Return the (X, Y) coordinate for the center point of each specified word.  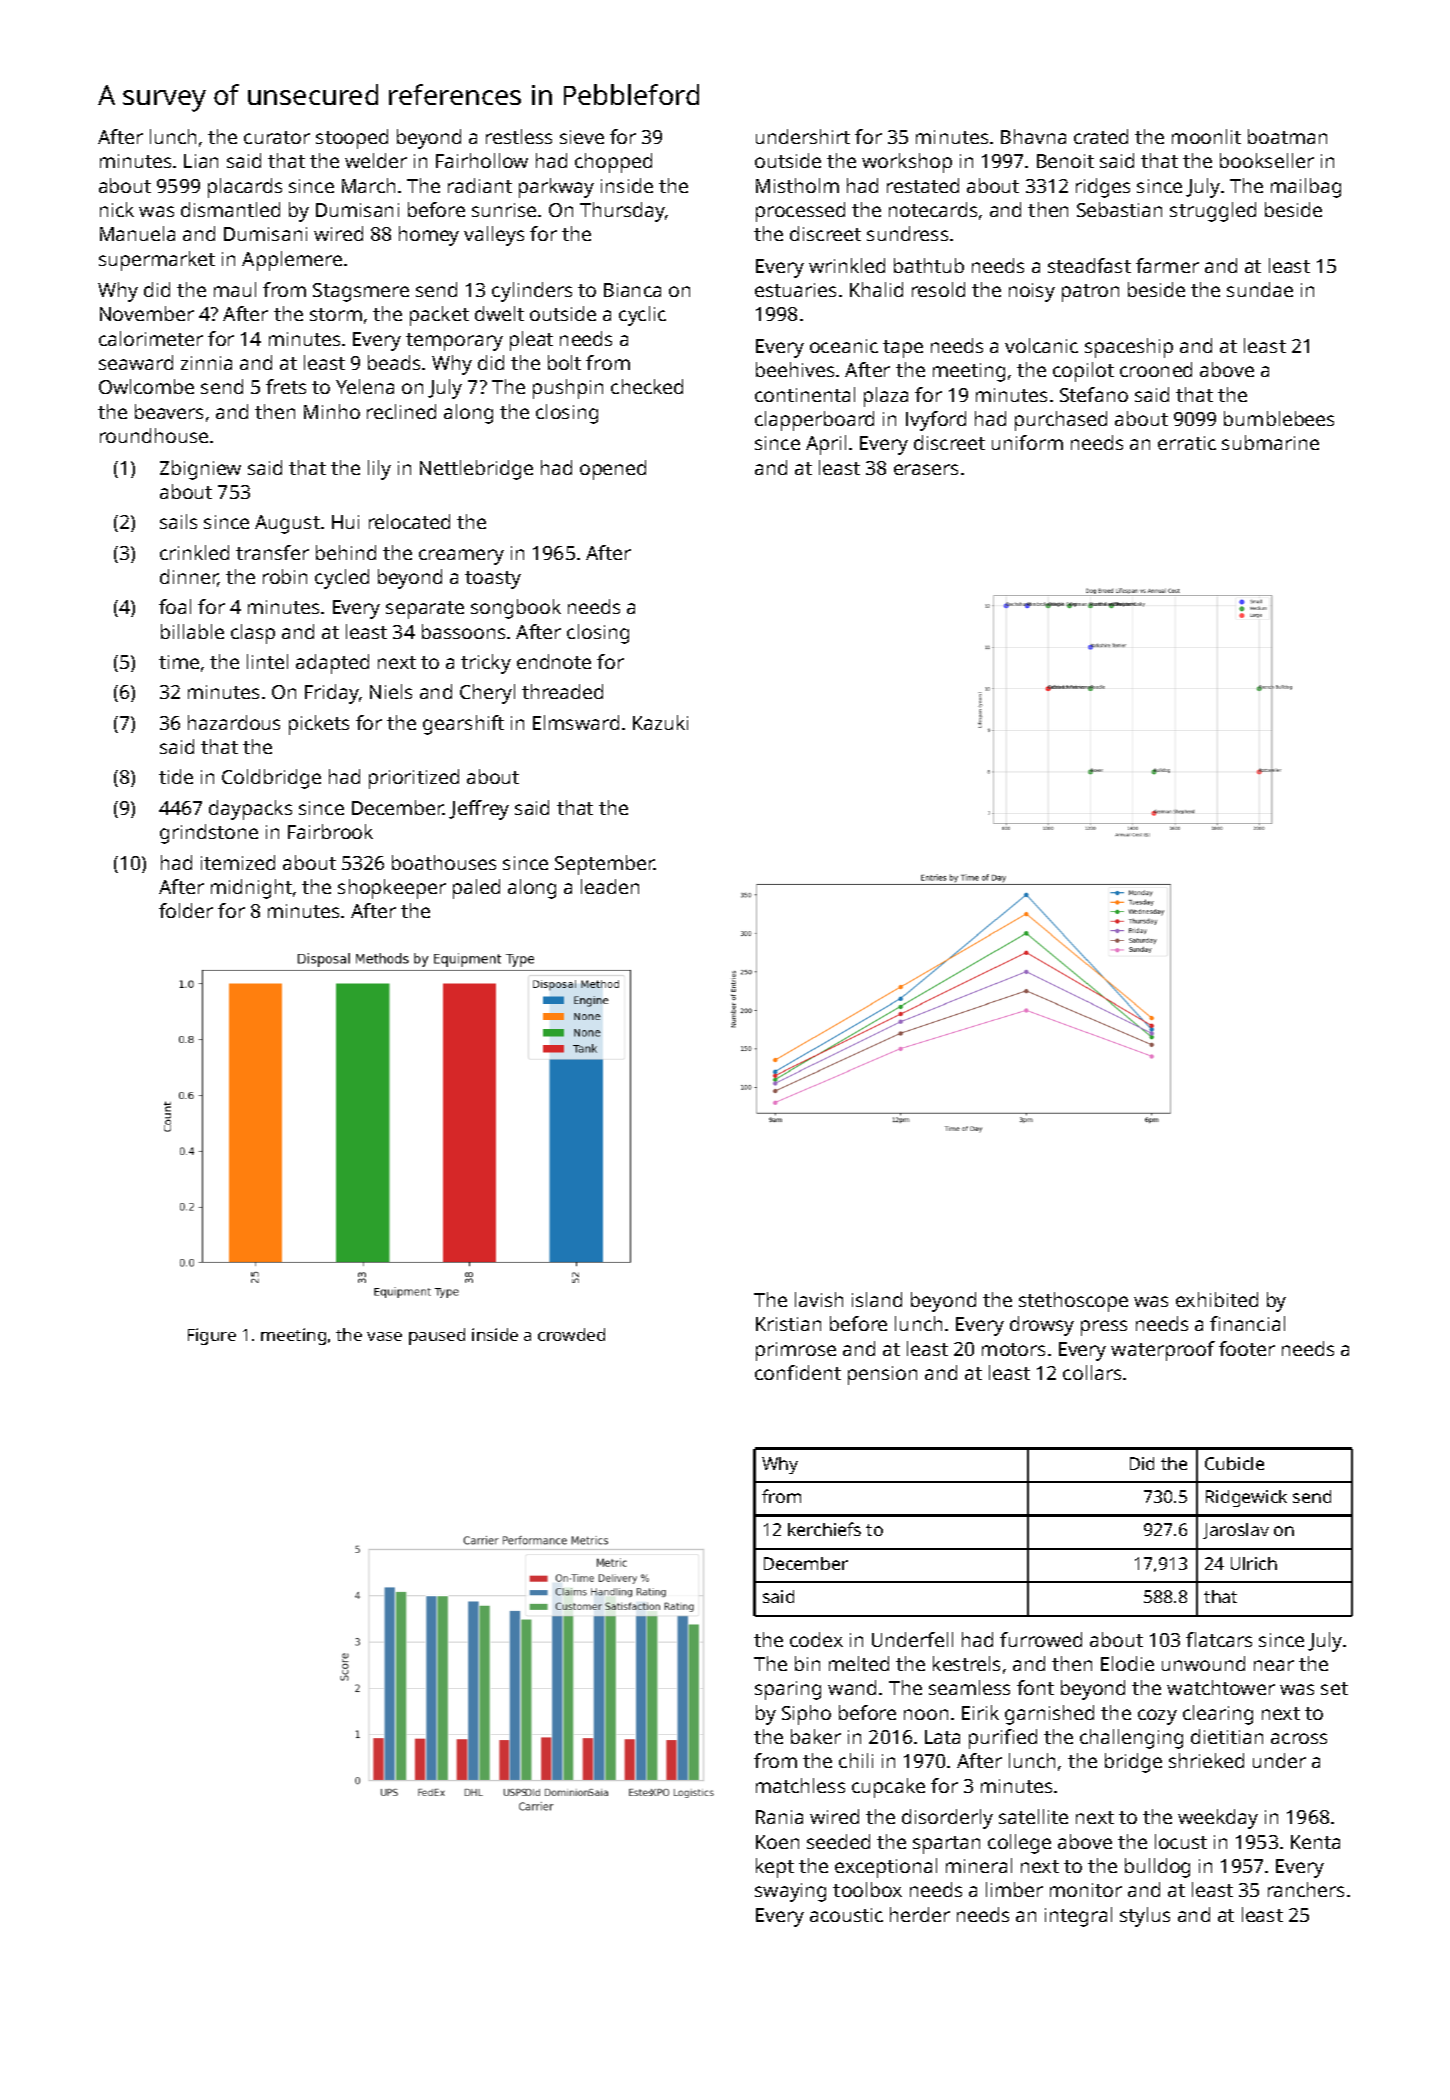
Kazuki (660, 722)
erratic (1187, 443)
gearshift (463, 725)
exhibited (1217, 1299)
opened (613, 470)
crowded (571, 1334)
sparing (788, 1690)
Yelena (365, 386)
